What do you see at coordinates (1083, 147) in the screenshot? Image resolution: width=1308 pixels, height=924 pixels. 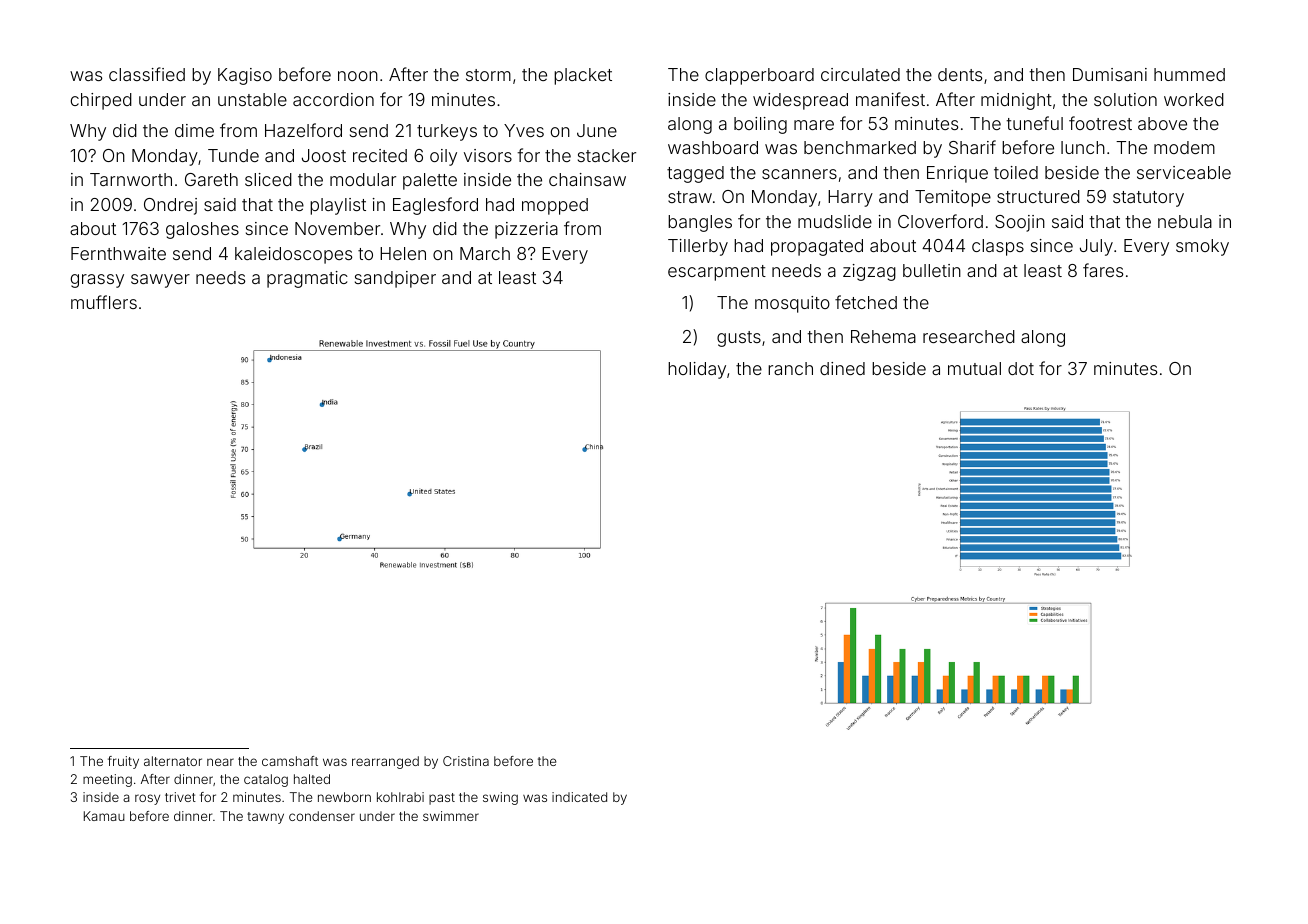 I see `lunch` at bounding box center [1083, 147].
